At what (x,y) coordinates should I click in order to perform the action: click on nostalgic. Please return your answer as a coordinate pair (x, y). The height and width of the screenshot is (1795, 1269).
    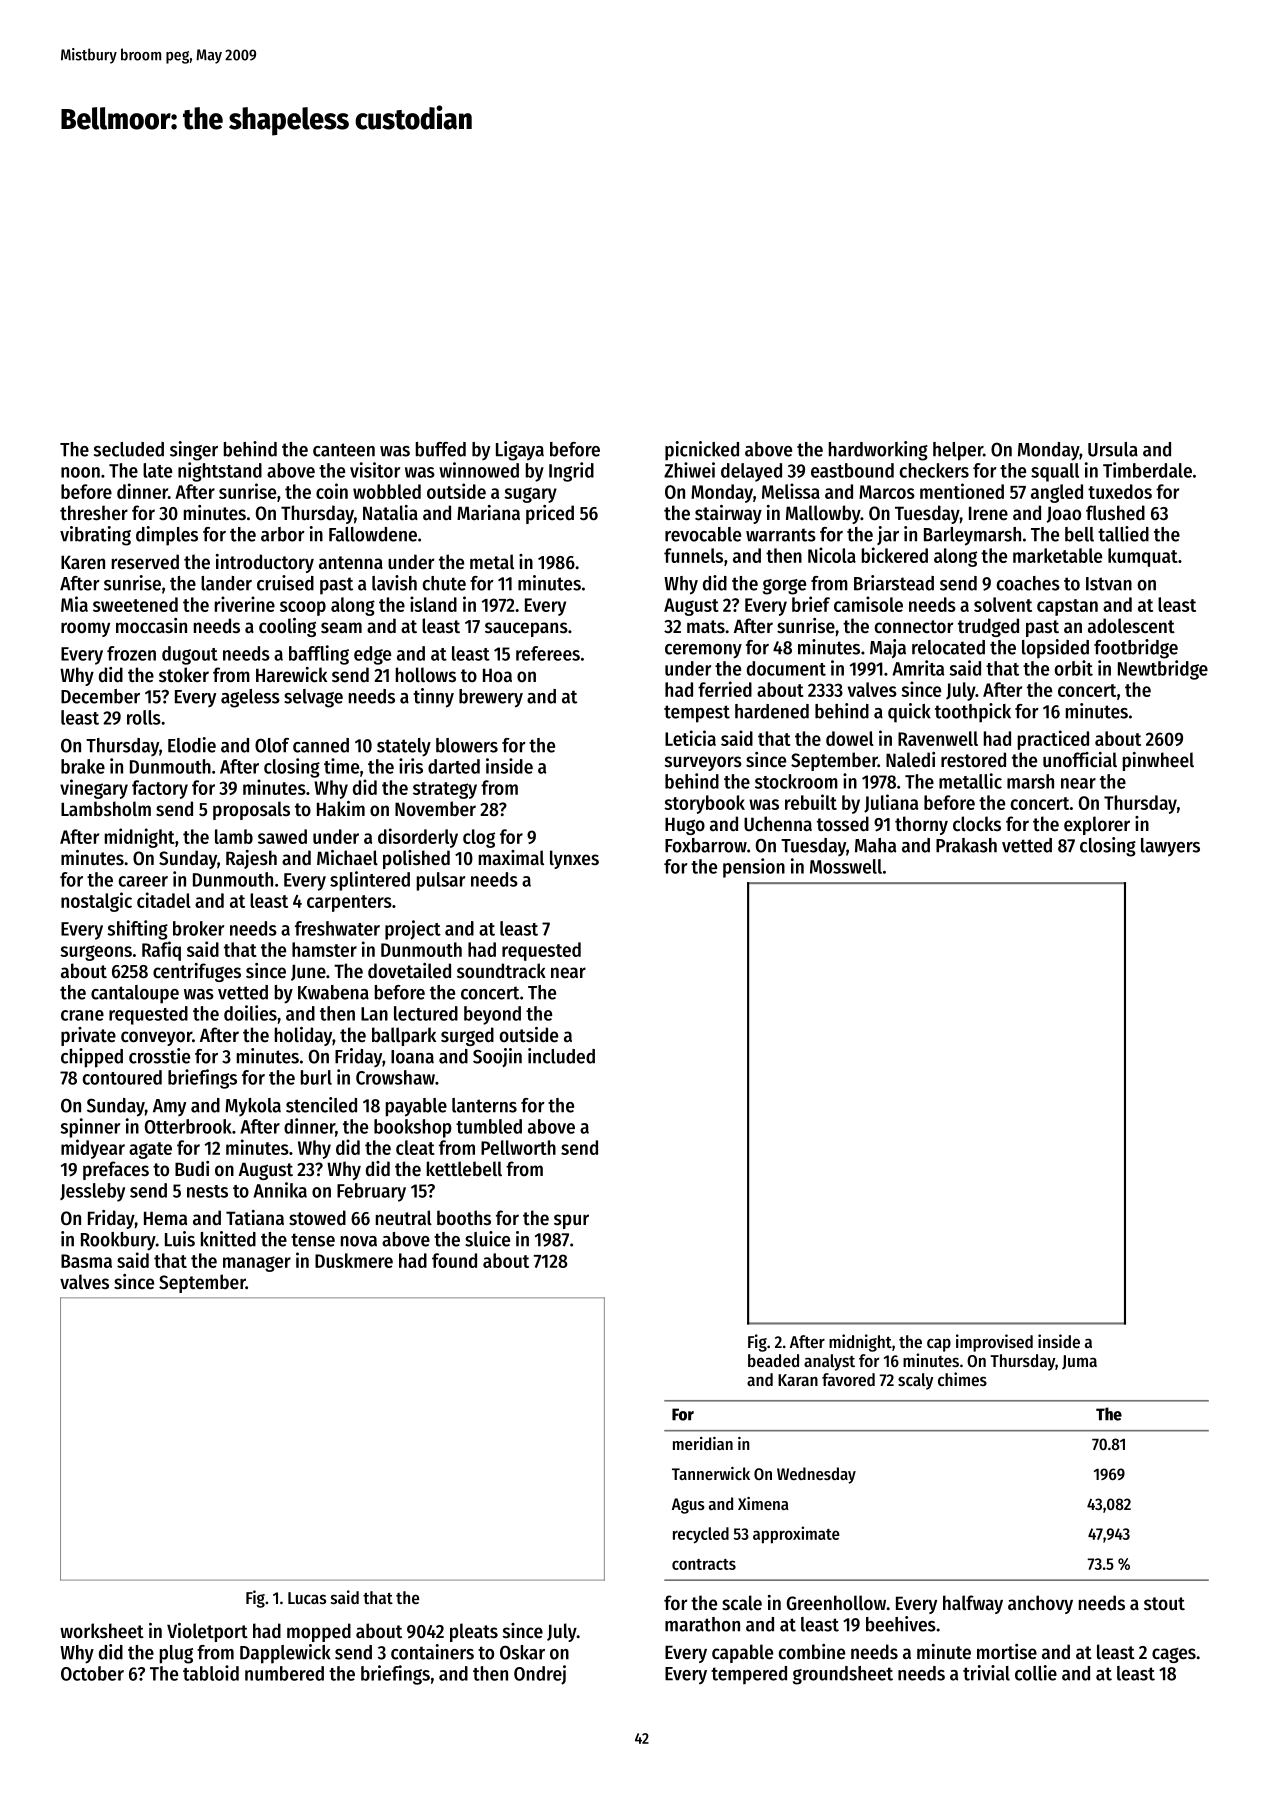
    Looking at the image, I should click on (96, 902).
